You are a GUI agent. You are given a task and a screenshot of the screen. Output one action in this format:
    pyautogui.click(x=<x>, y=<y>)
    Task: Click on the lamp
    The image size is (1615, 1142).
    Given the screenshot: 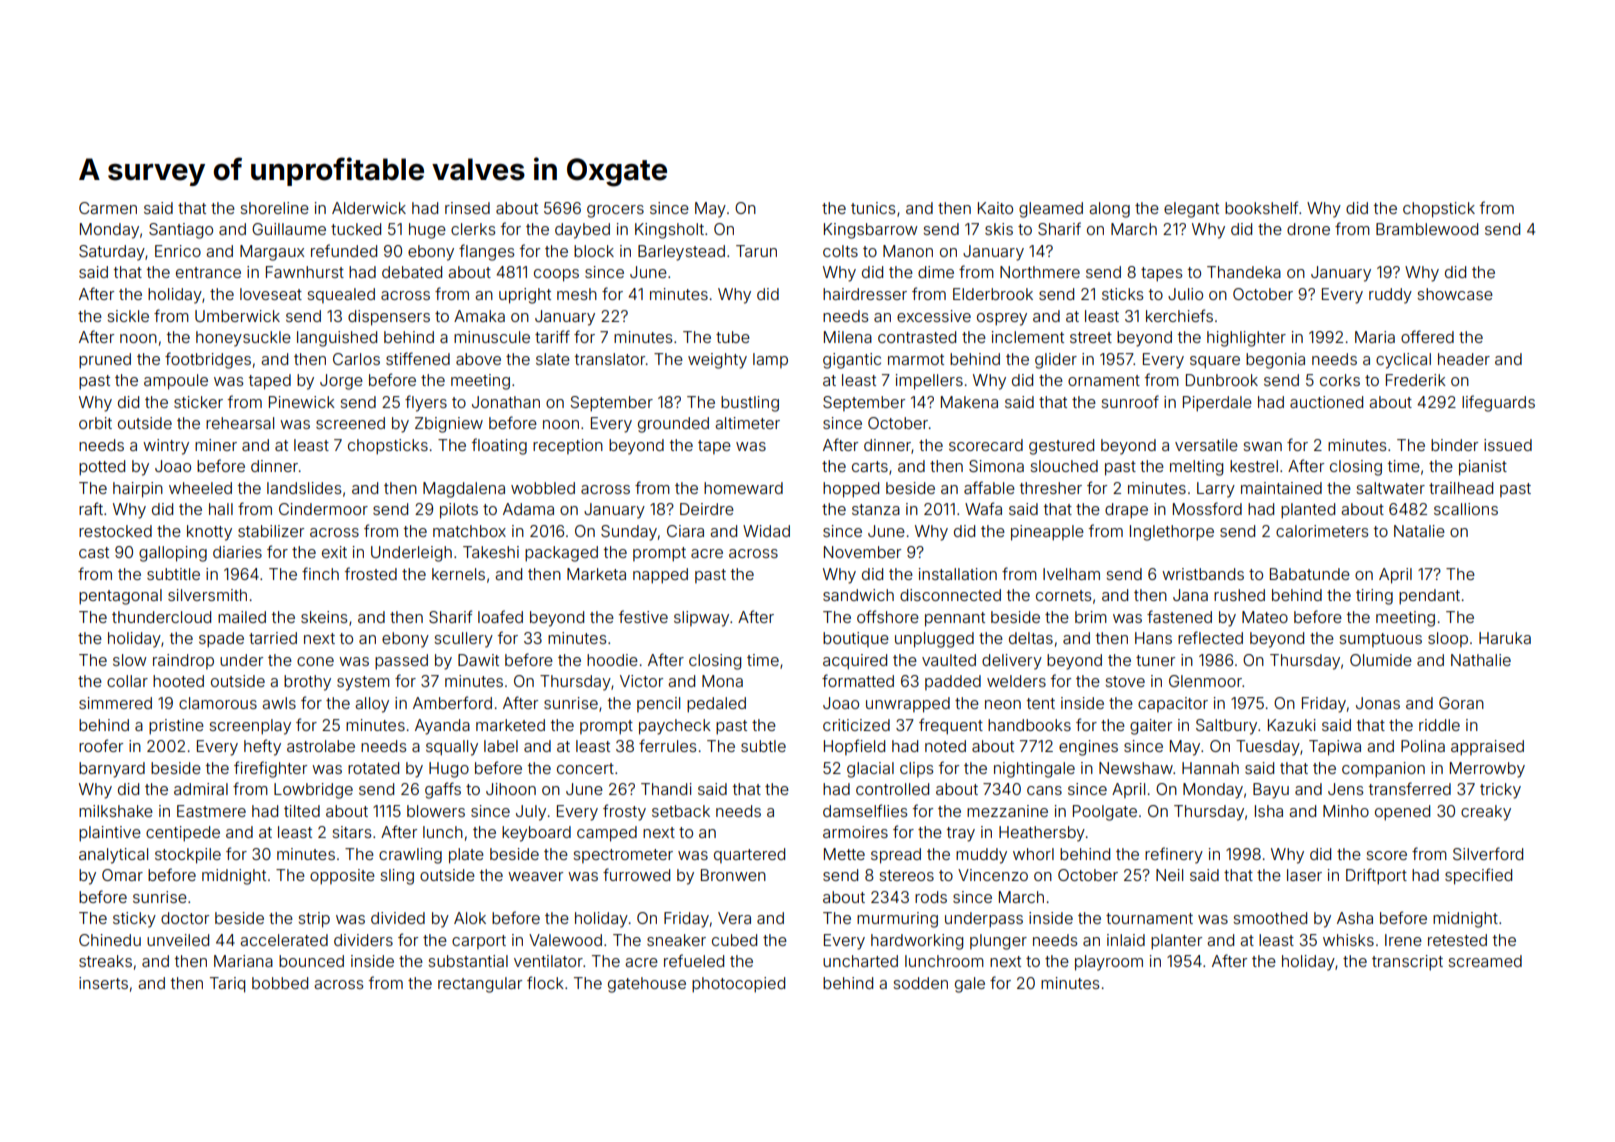 What is the action you would take?
    pyautogui.click(x=770, y=360)
